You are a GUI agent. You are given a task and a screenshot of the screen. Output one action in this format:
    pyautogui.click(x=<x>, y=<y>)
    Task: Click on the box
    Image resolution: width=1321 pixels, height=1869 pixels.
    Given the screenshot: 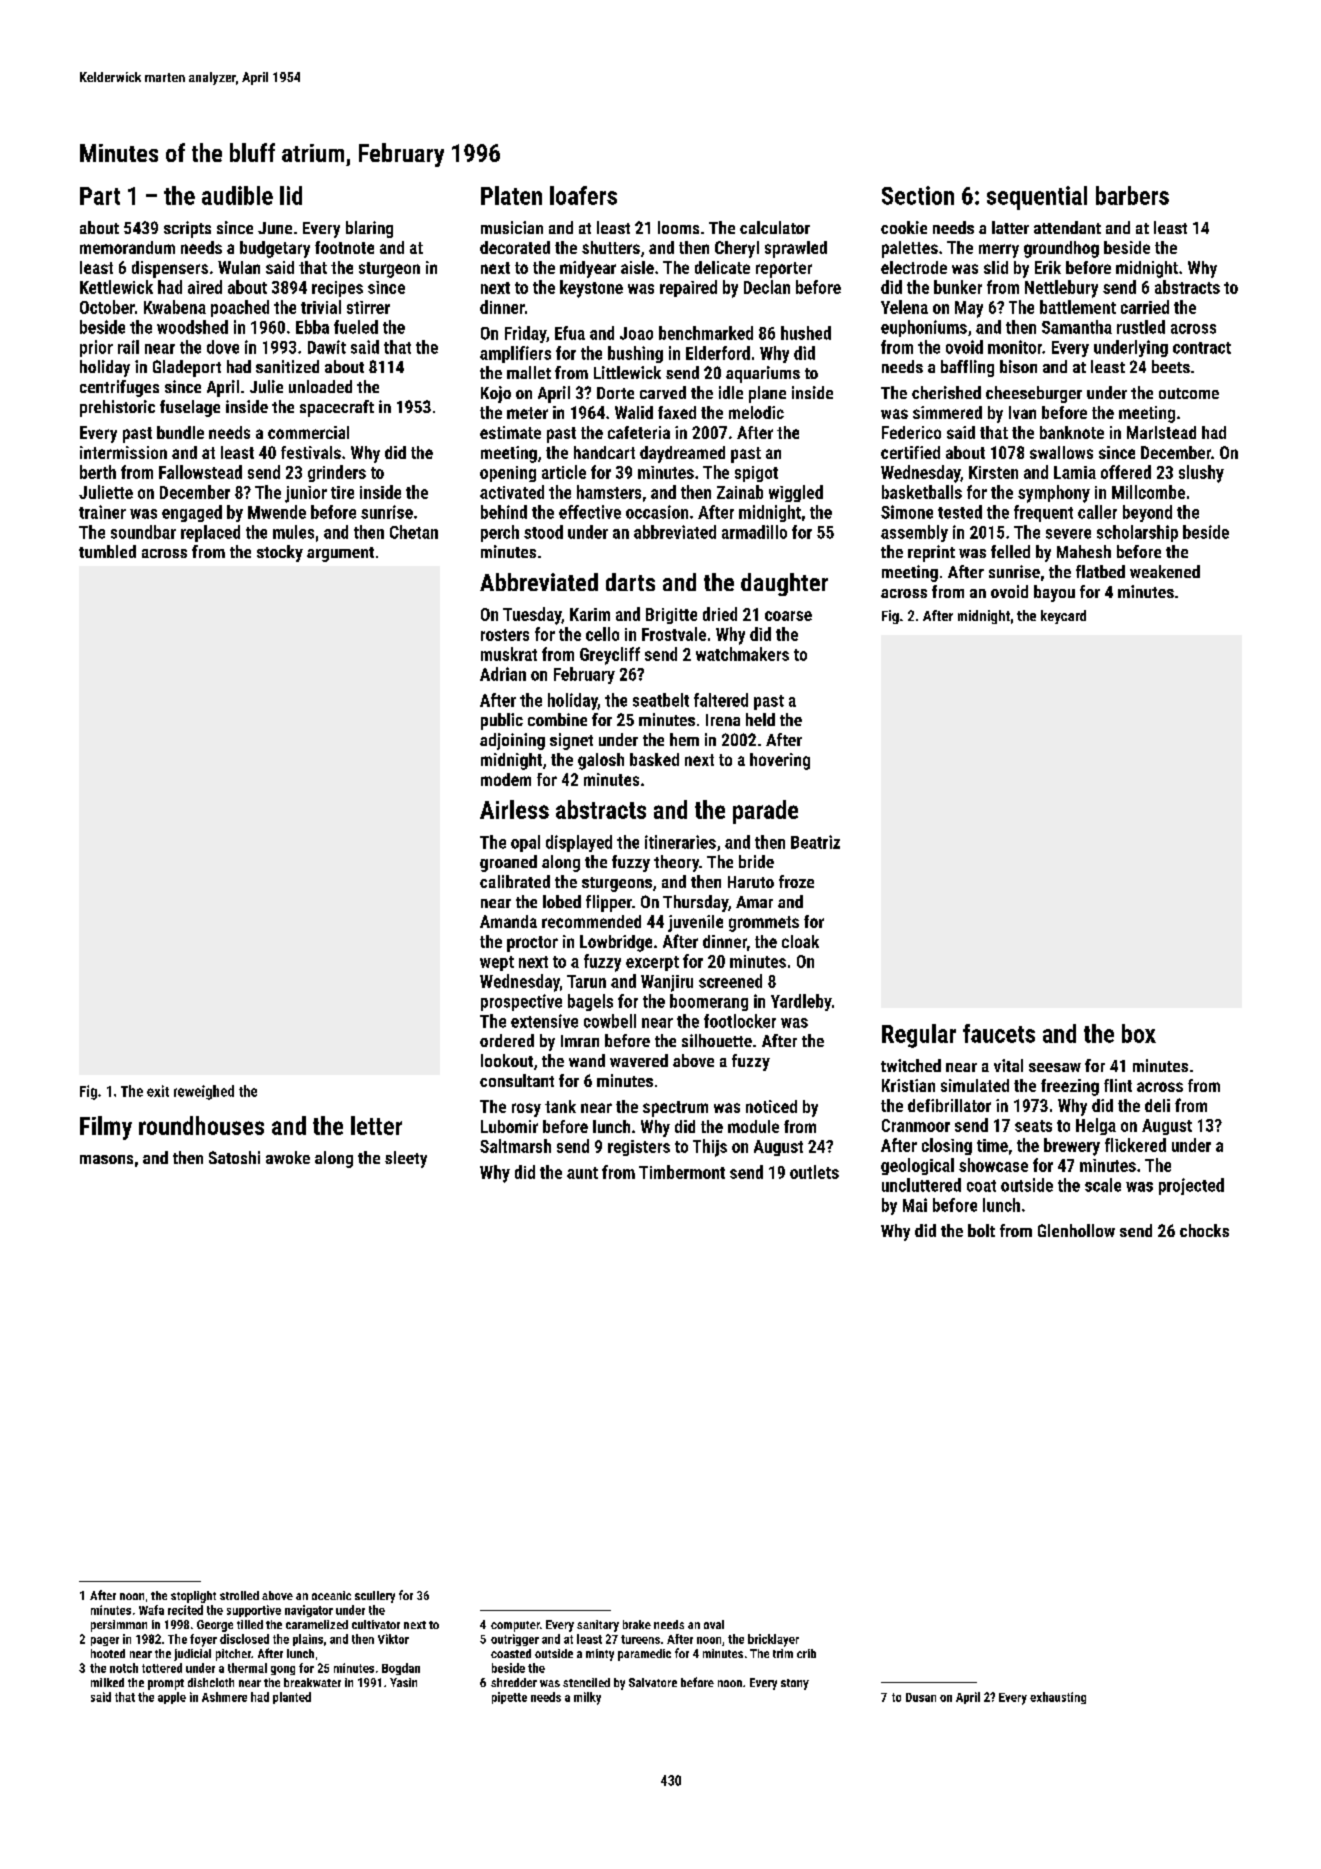 What is the action you would take?
    pyautogui.click(x=1139, y=1033)
